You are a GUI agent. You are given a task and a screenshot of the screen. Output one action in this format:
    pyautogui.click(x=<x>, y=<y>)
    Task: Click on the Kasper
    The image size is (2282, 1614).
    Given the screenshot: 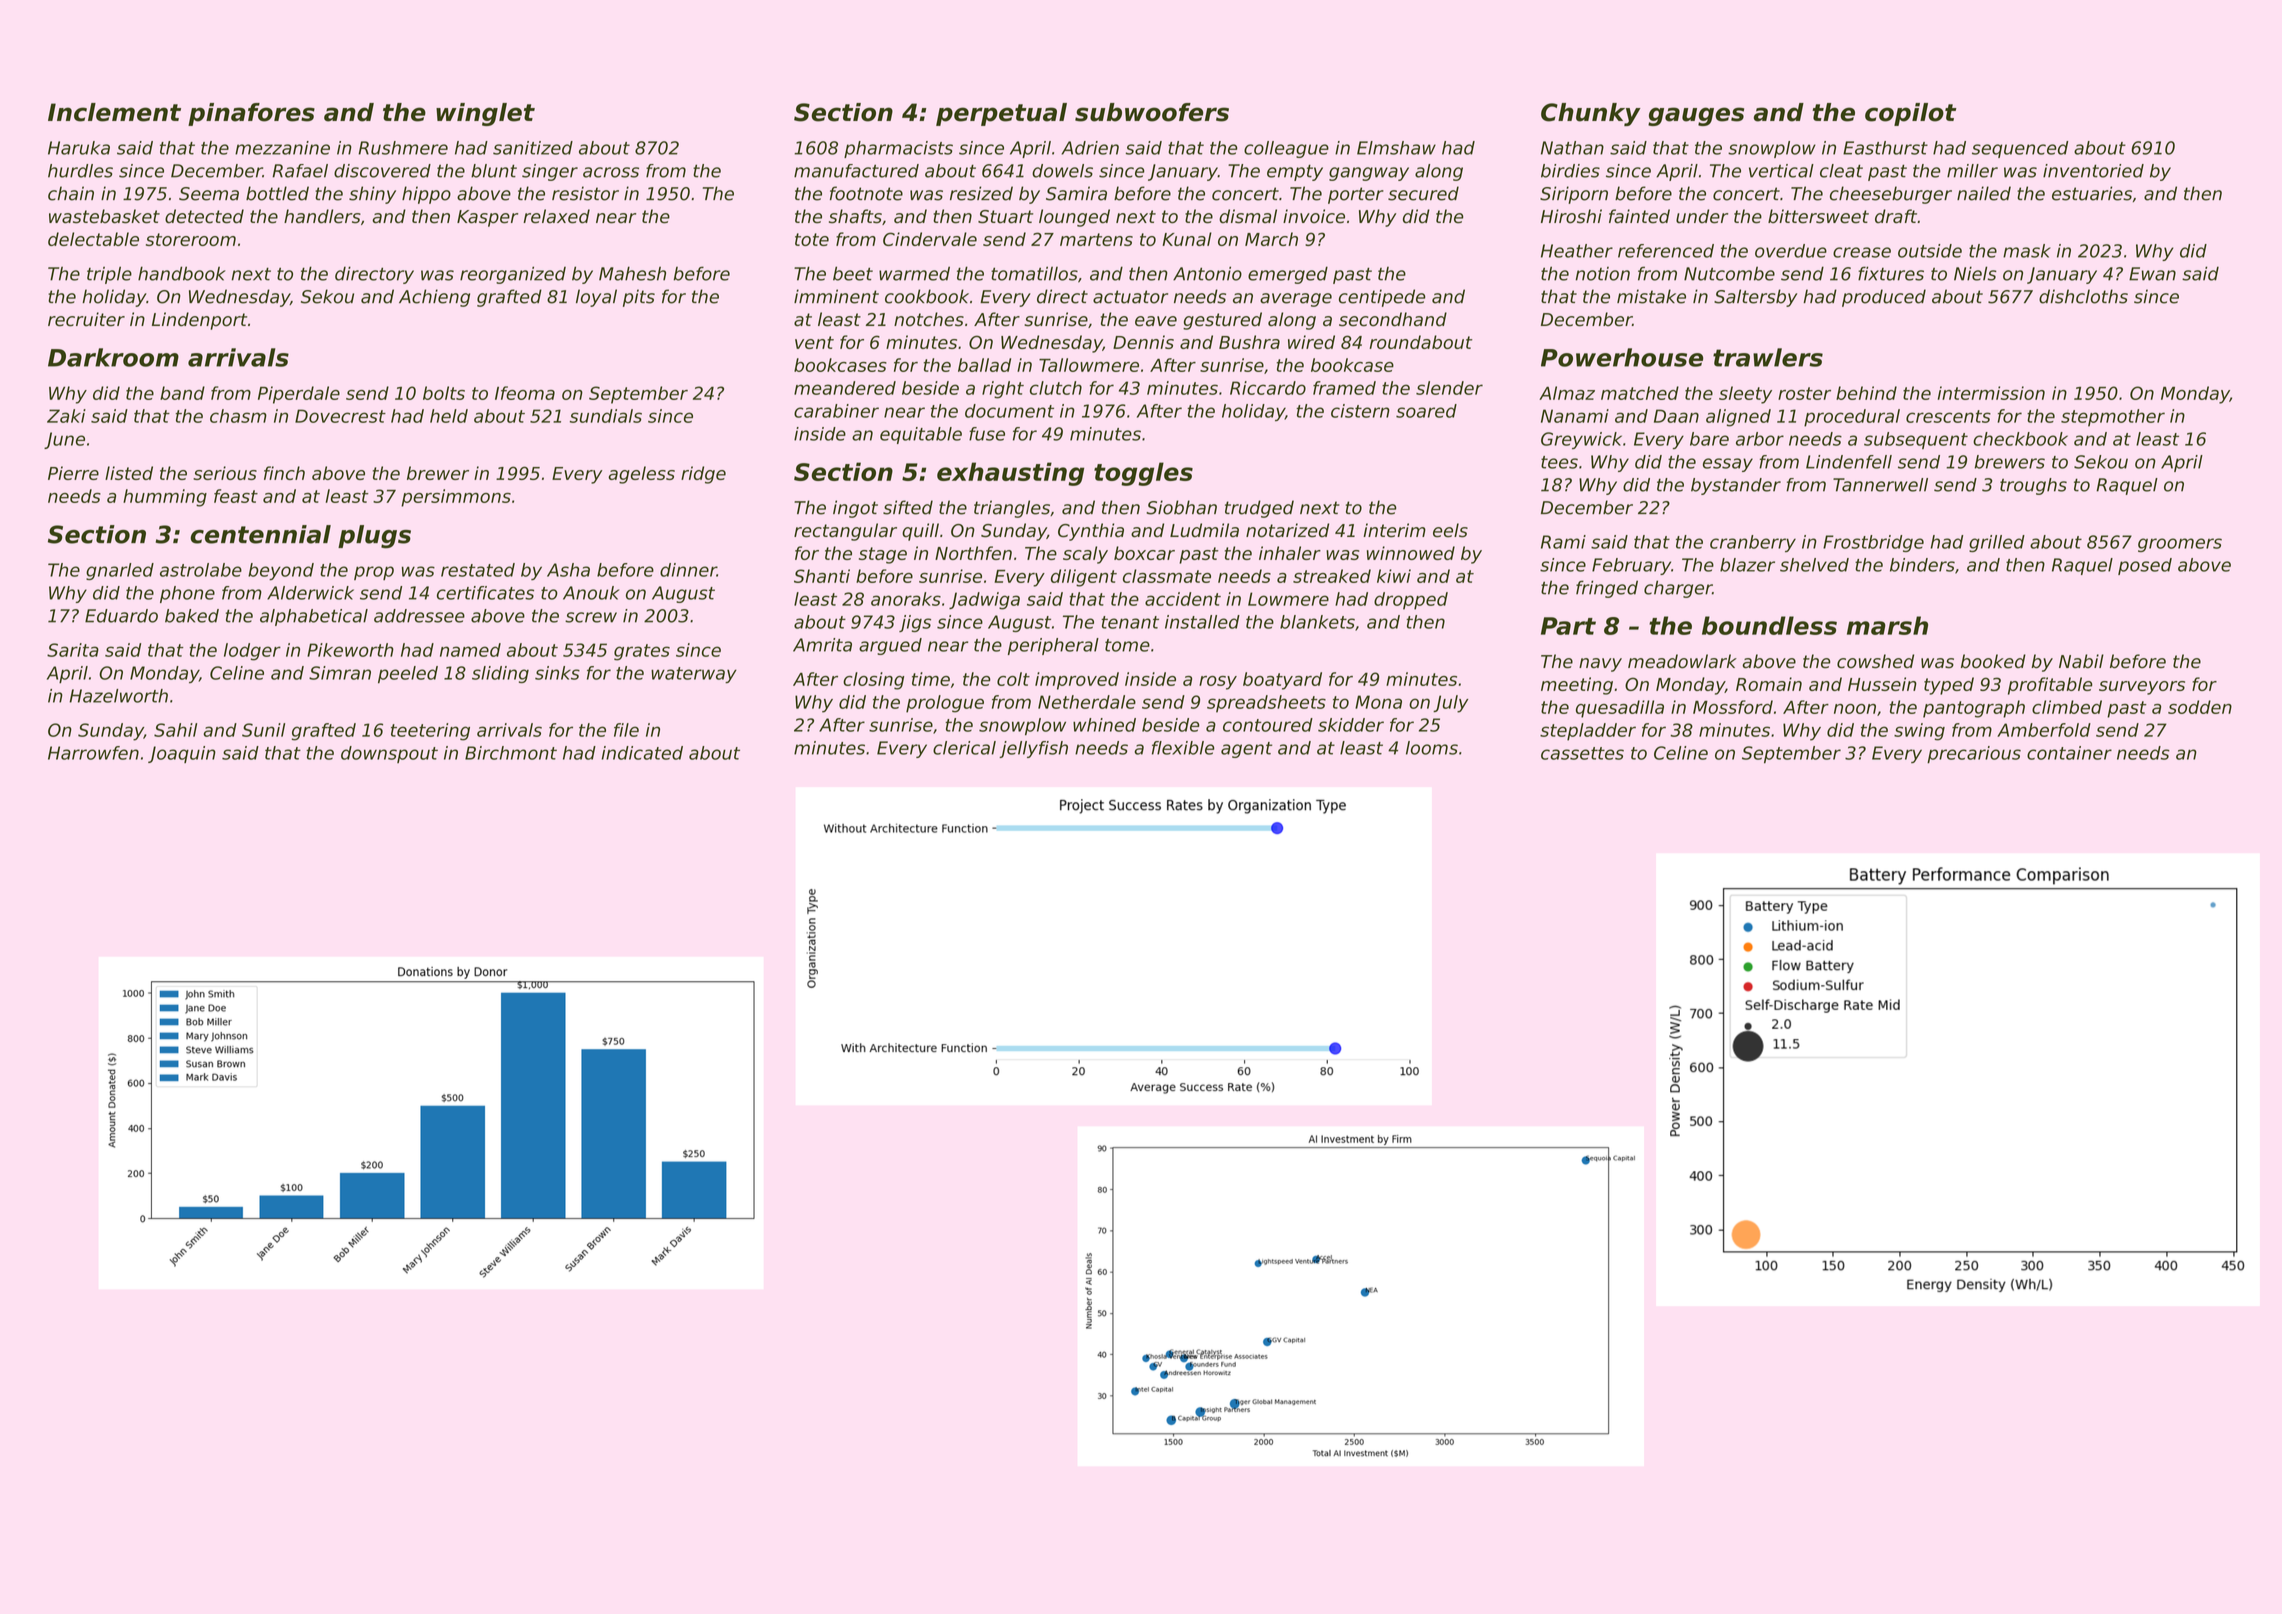 What is the action you would take?
    pyautogui.click(x=487, y=218)
